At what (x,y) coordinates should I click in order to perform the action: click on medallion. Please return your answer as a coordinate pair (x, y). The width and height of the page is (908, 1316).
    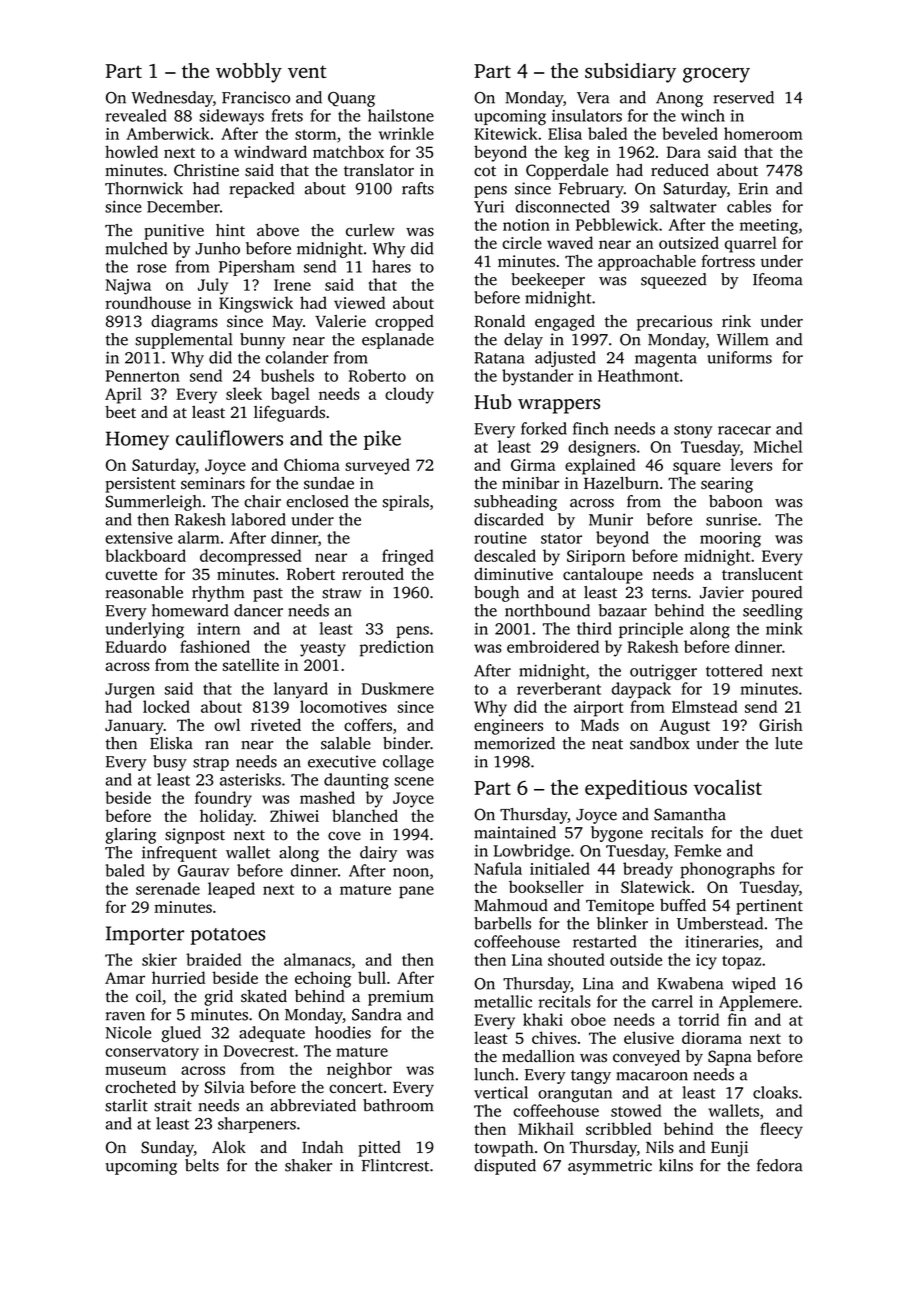
    Looking at the image, I should click on (538, 1056).
